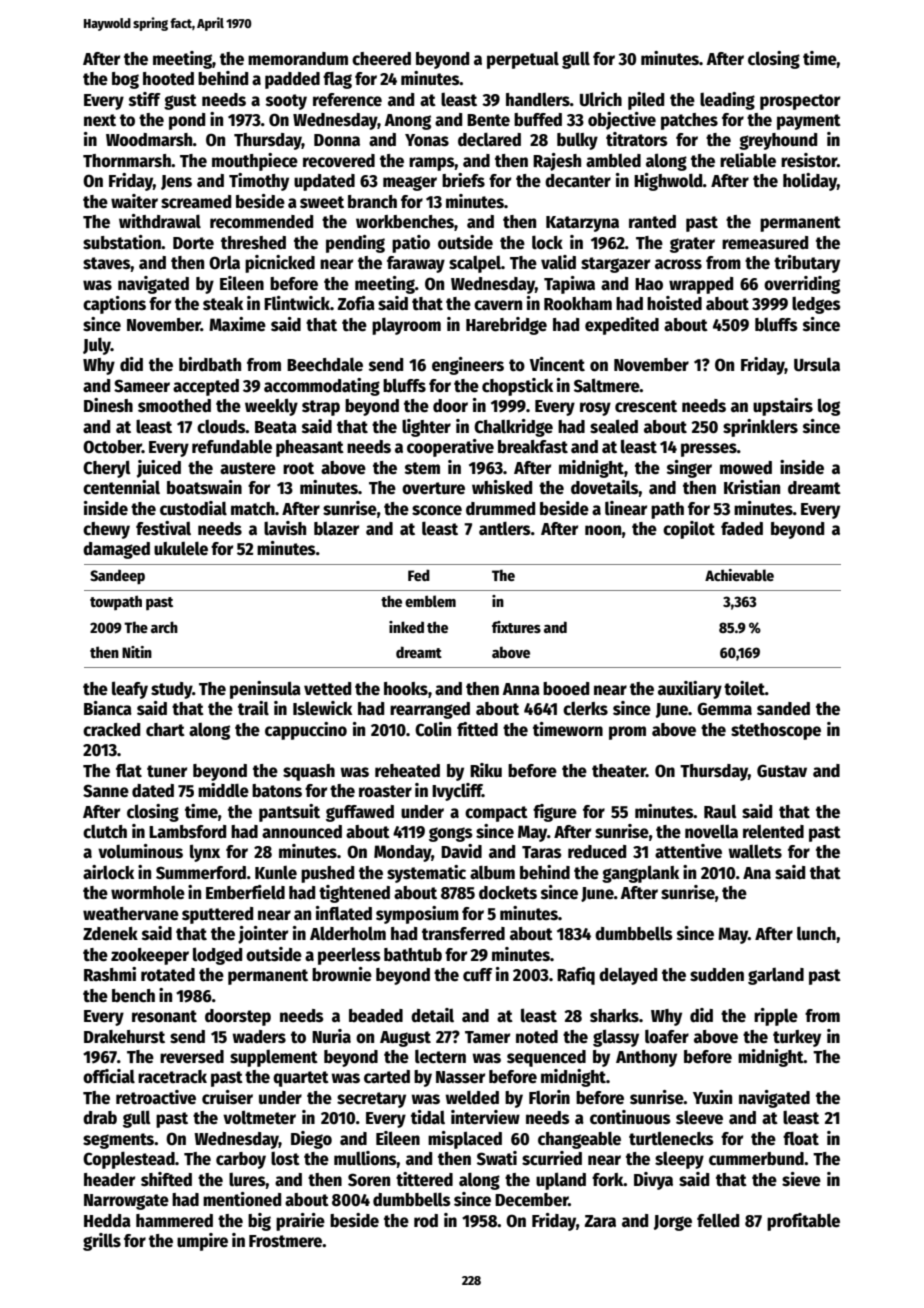 This document has width=924, height=1308. What do you see at coordinates (174, 1221) in the document?
I see `hammered` at bounding box center [174, 1221].
